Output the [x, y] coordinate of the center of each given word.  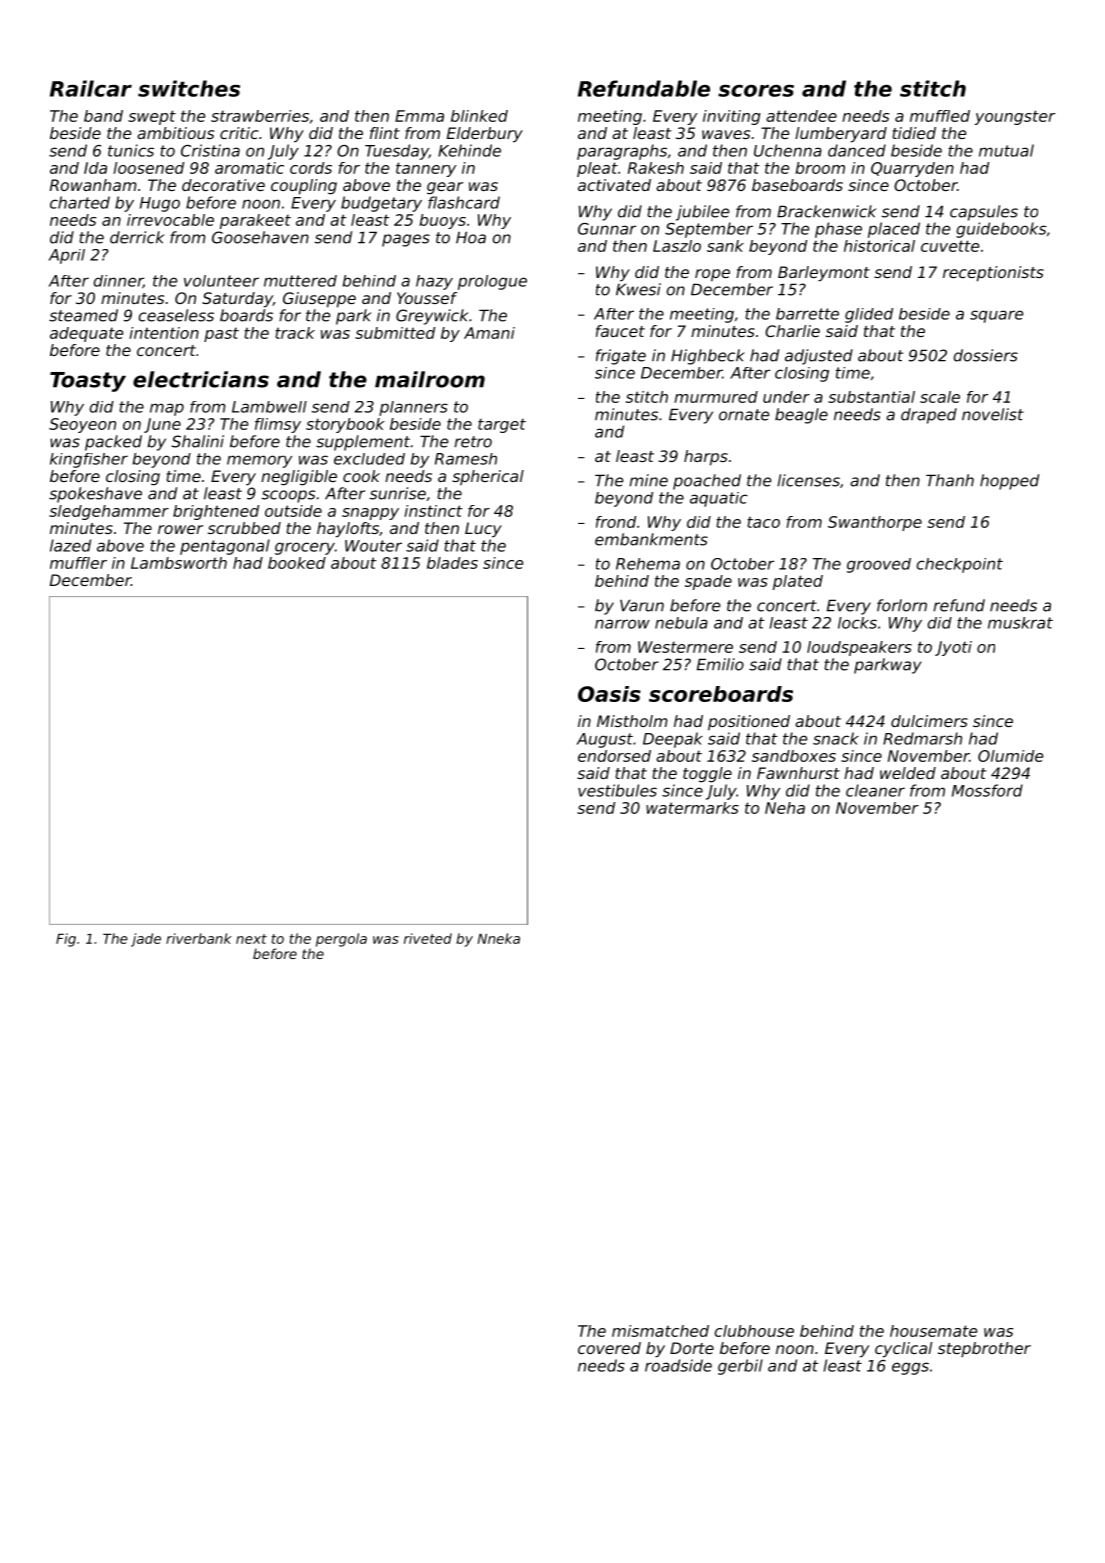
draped [929, 416]
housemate [933, 1331]
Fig [66, 940]
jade [146, 940]
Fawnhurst [798, 773]
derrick [137, 237]
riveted [428, 938]
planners [413, 408]
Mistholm [632, 721]
